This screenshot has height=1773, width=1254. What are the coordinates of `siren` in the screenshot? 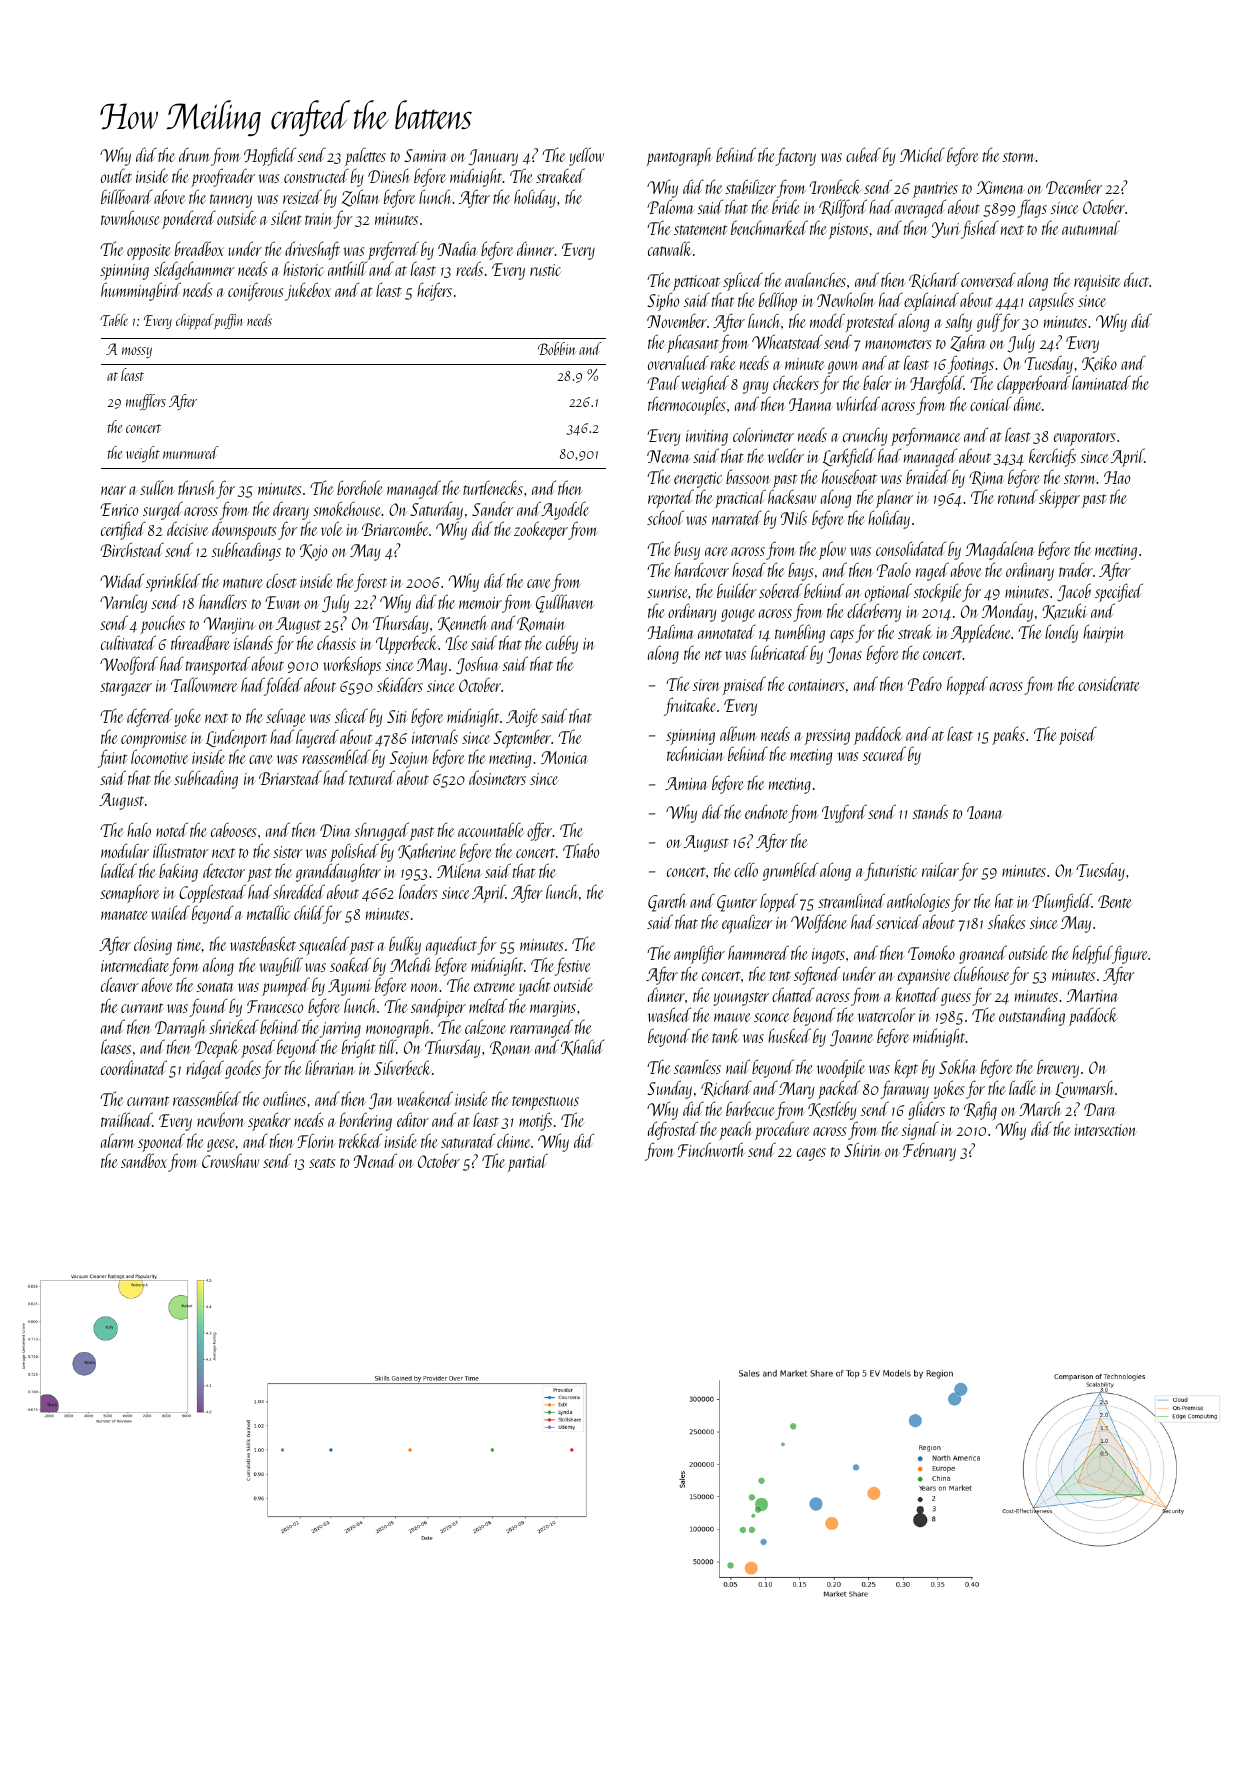 It's located at (706, 685).
